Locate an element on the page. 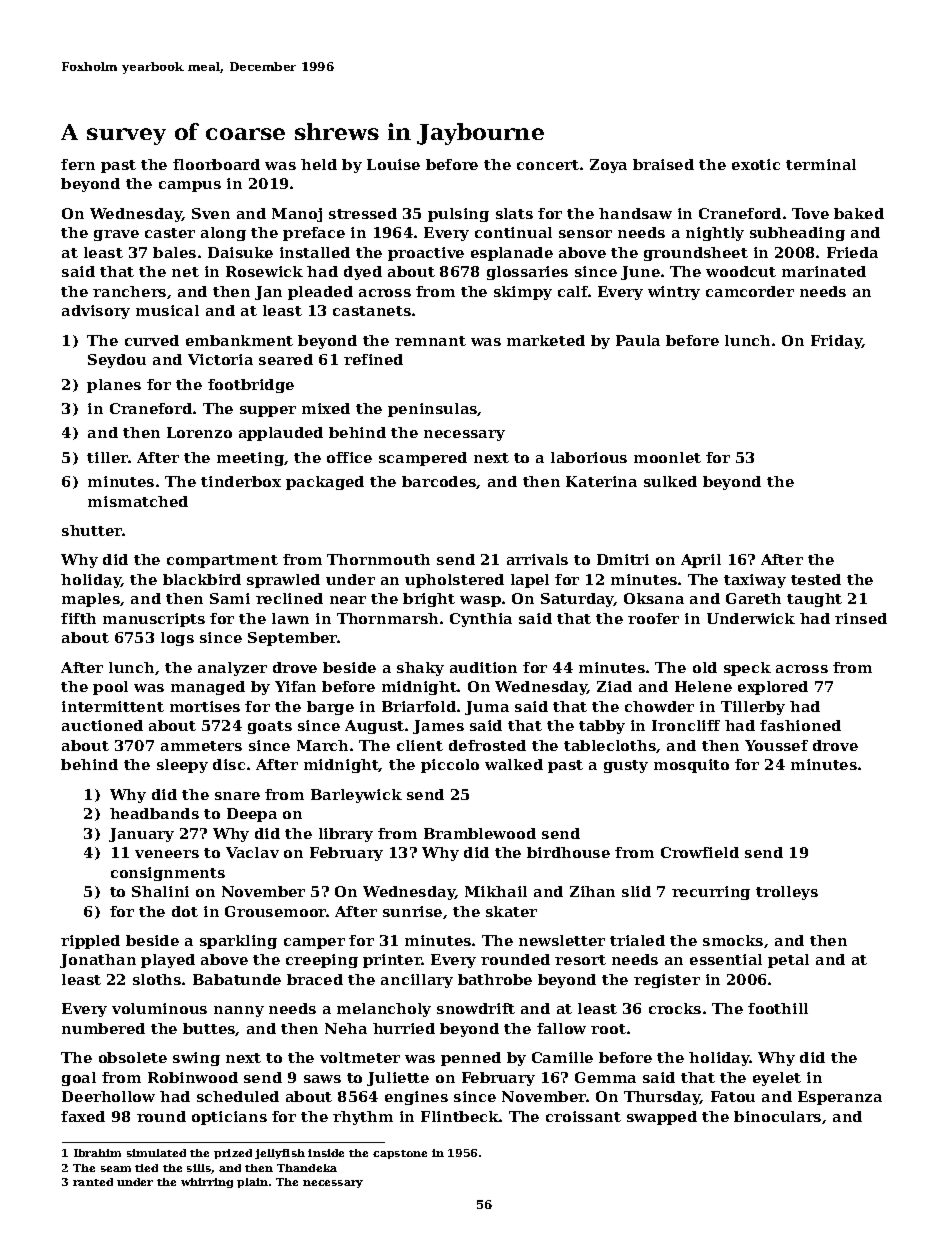 This page has width=952, height=1233. held is located at coordinates (319, 164).
